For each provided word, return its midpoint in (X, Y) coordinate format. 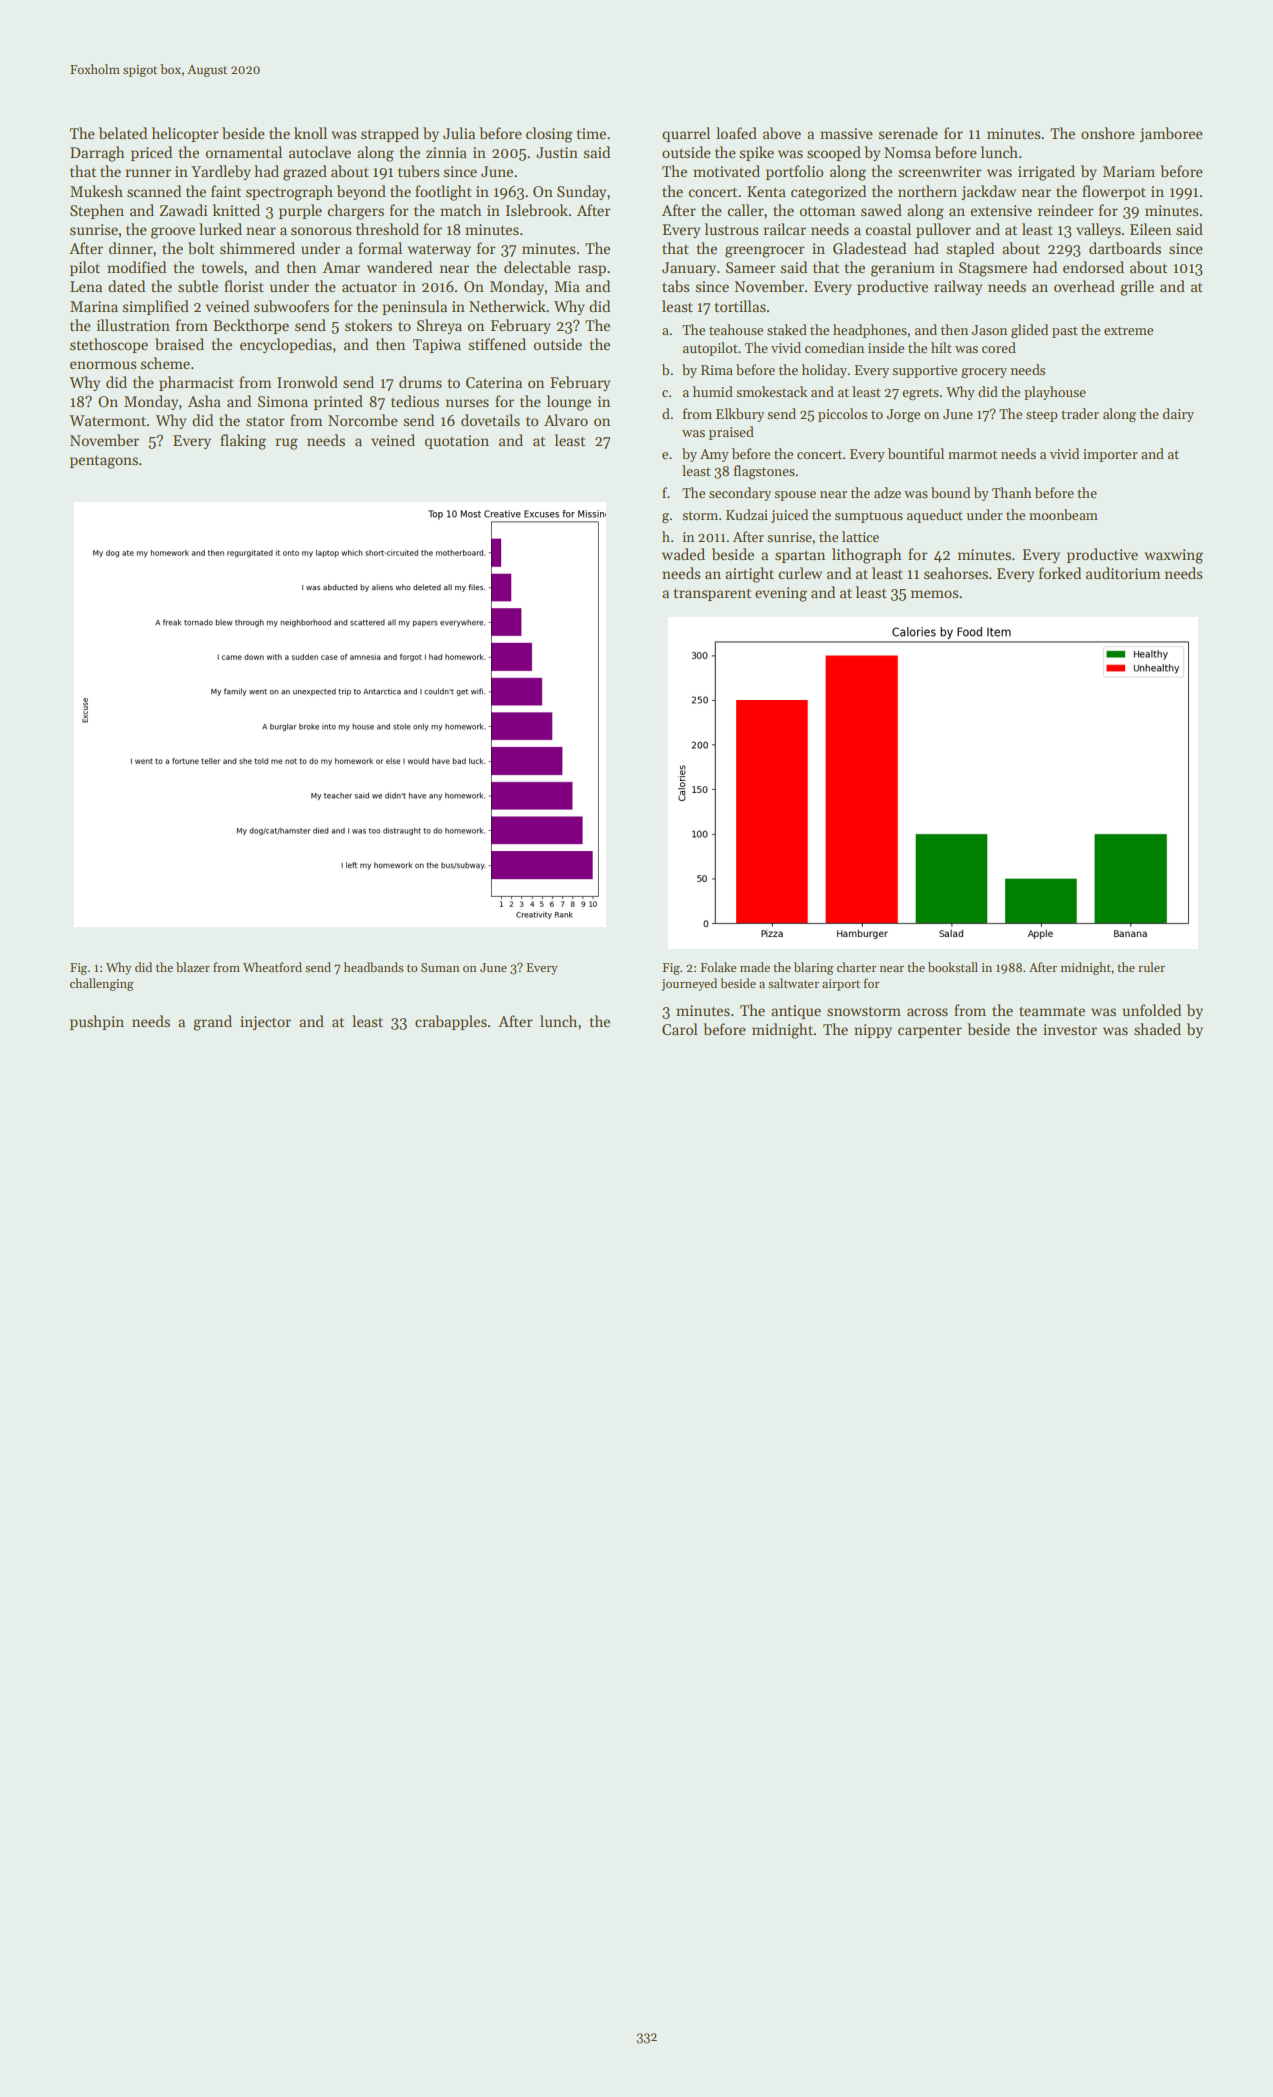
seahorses (956, 573)
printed (338, 402)
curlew (800, 573)
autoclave (320, 152)
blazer (193, 967)
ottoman (827, 211)
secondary (740, 494)
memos (935, 594)
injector (265, 1023)
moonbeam (1063, 514)
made (755, 967)
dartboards (1125, 248)
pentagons (104, 462)
